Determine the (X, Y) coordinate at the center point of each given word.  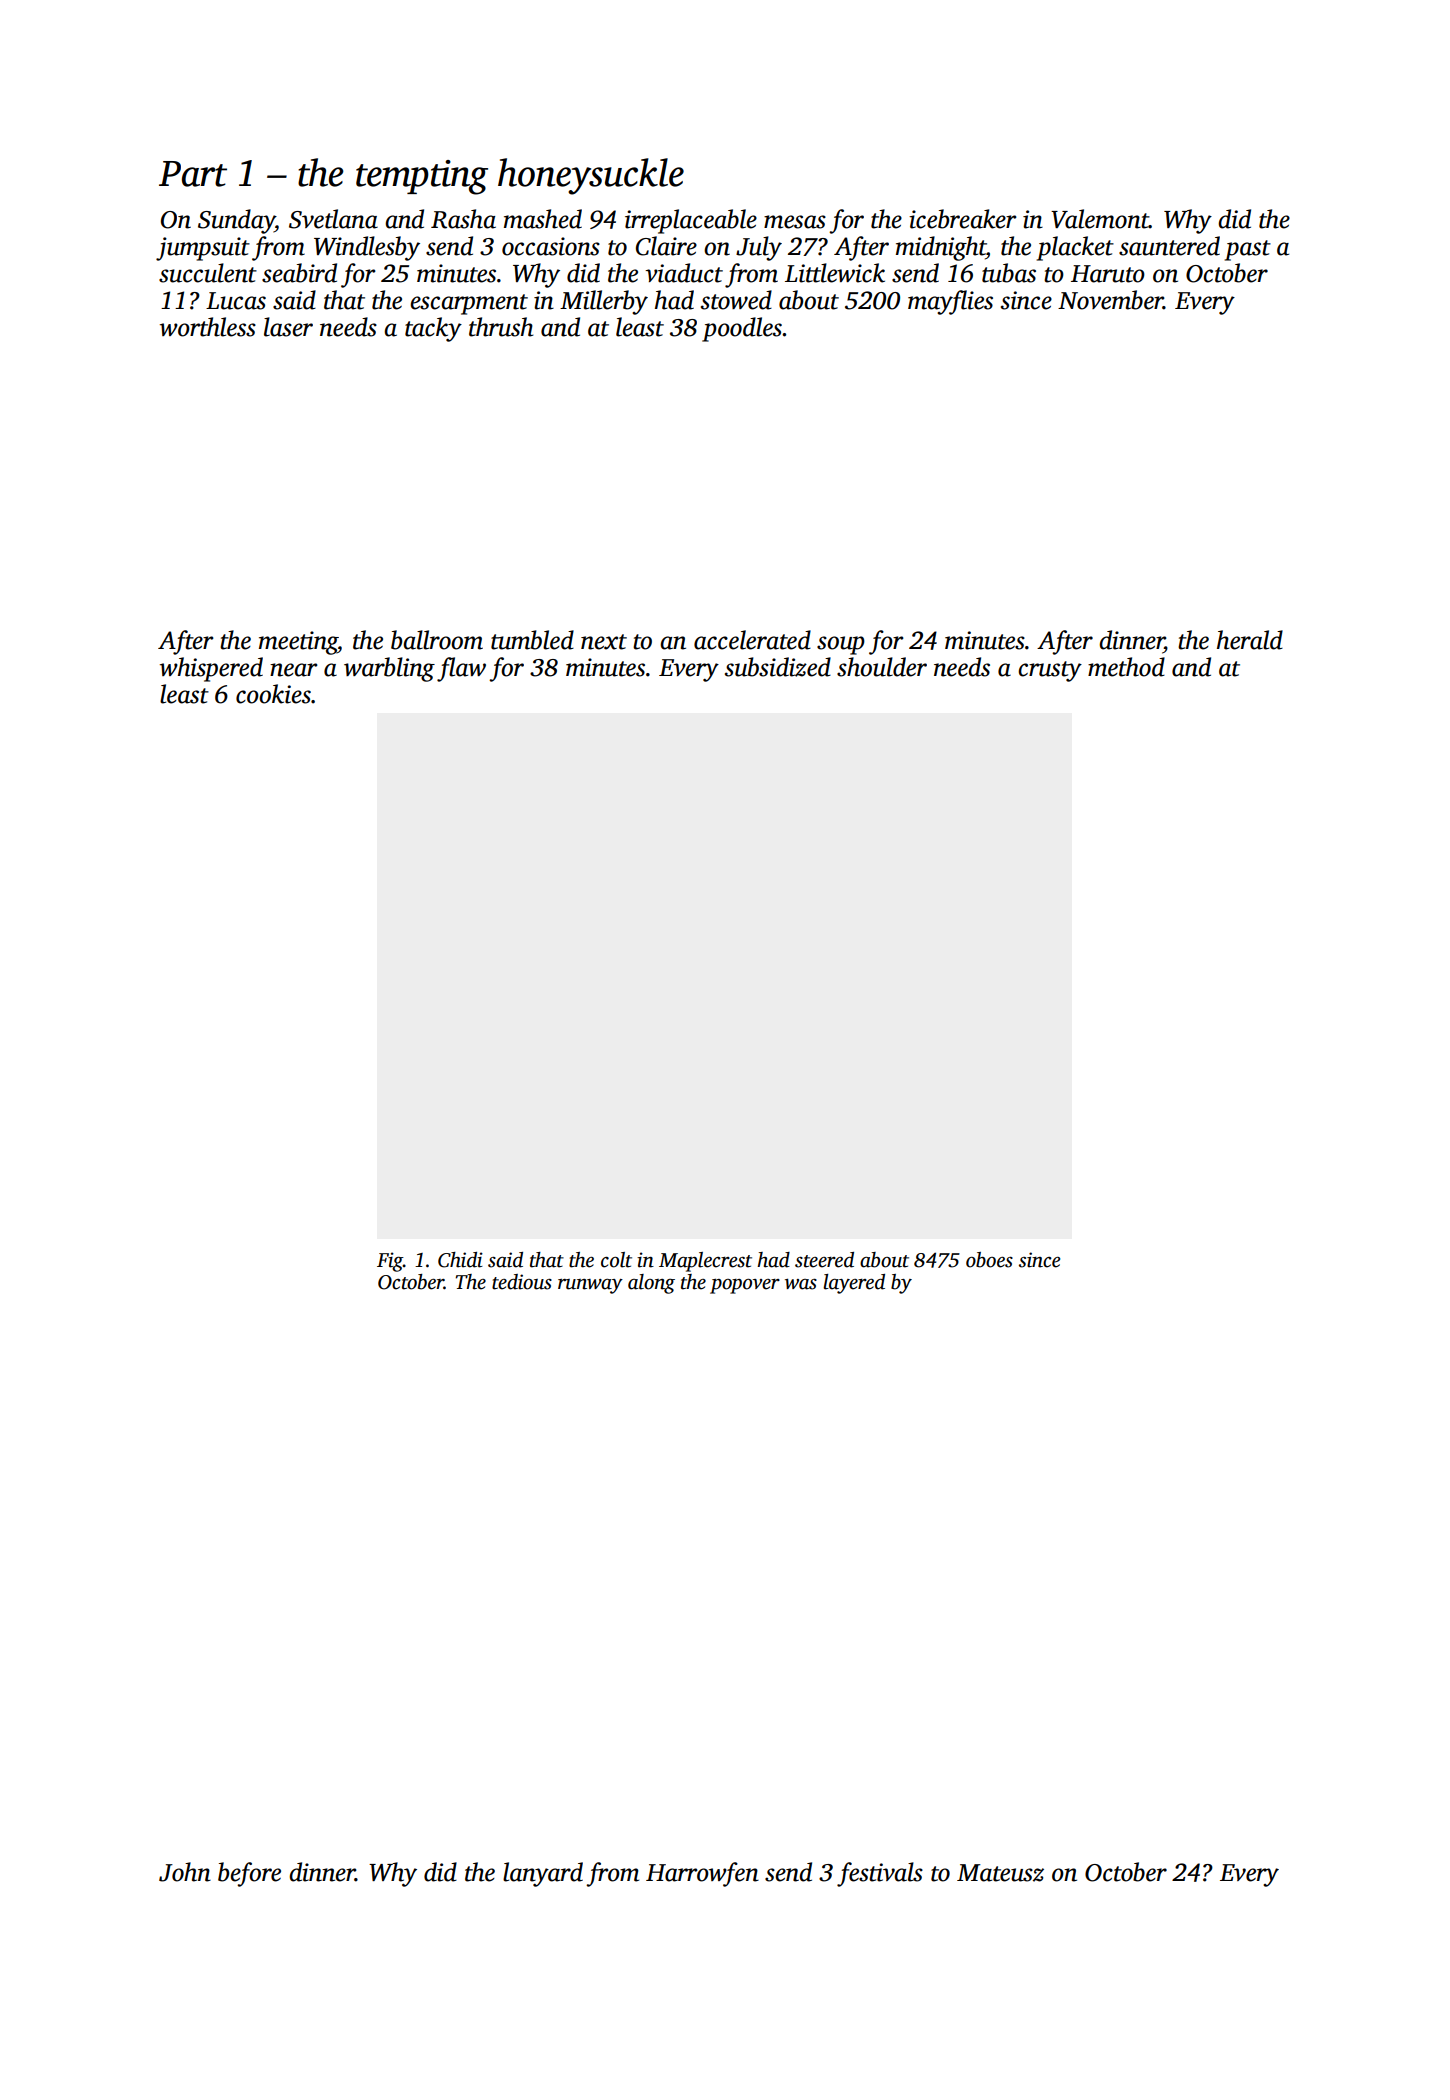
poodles (742, 329)
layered (854, 1284)
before (249, 1874)
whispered (211, 669)
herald (1250, 640)
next (604, 642)
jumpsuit (203, 249)
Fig (390, 1262)
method (1126, 667)
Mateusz (1000, 1873)
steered (824, 1260)
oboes (989, 1260)
